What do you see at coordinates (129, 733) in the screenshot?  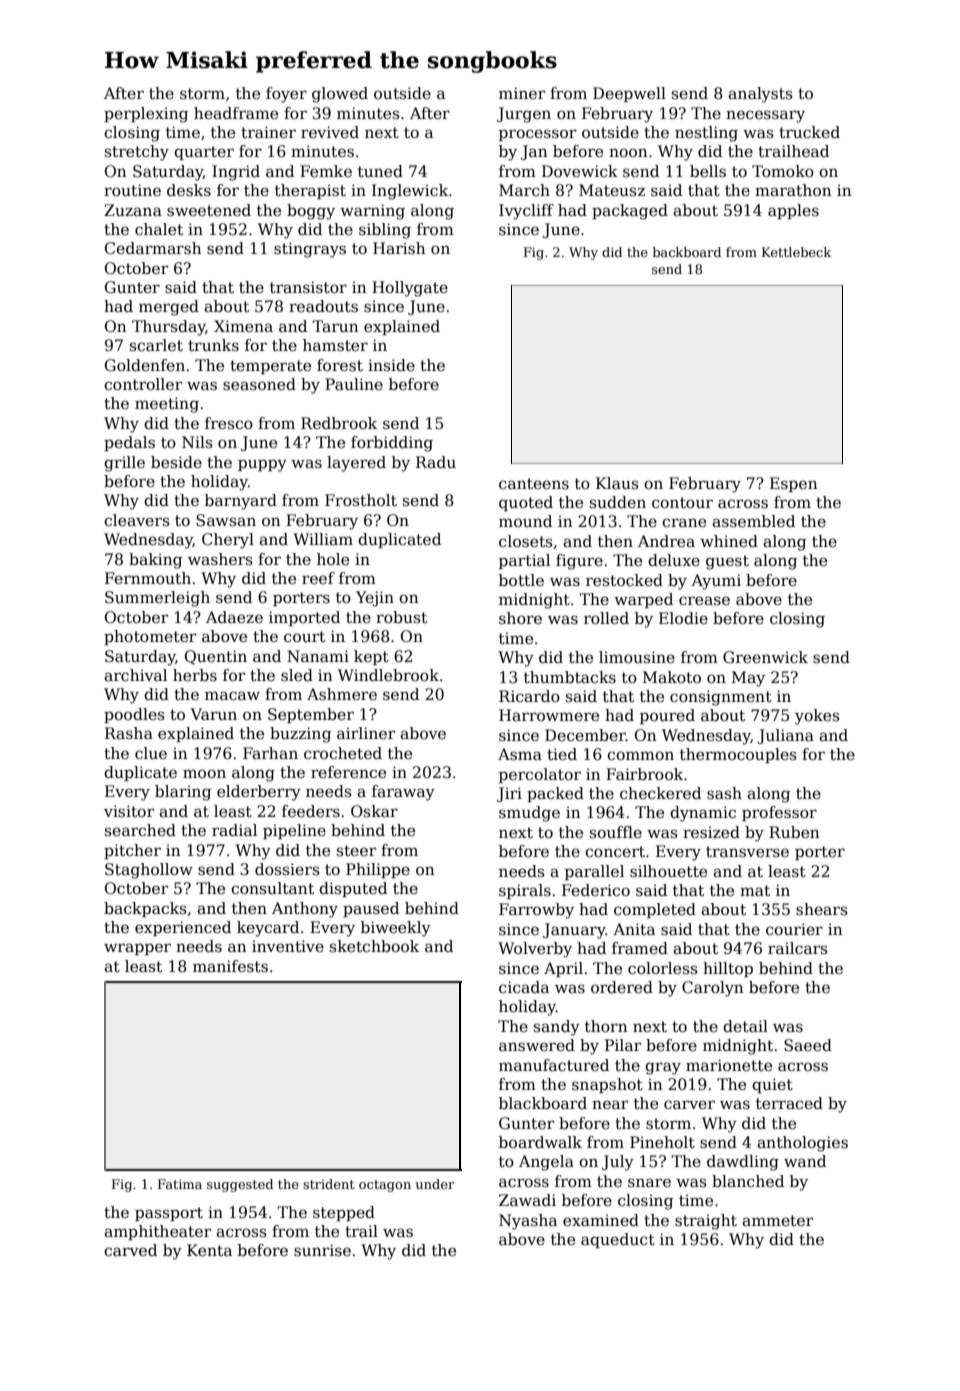 I see `Rasha` at bounding box center [129, 733].
